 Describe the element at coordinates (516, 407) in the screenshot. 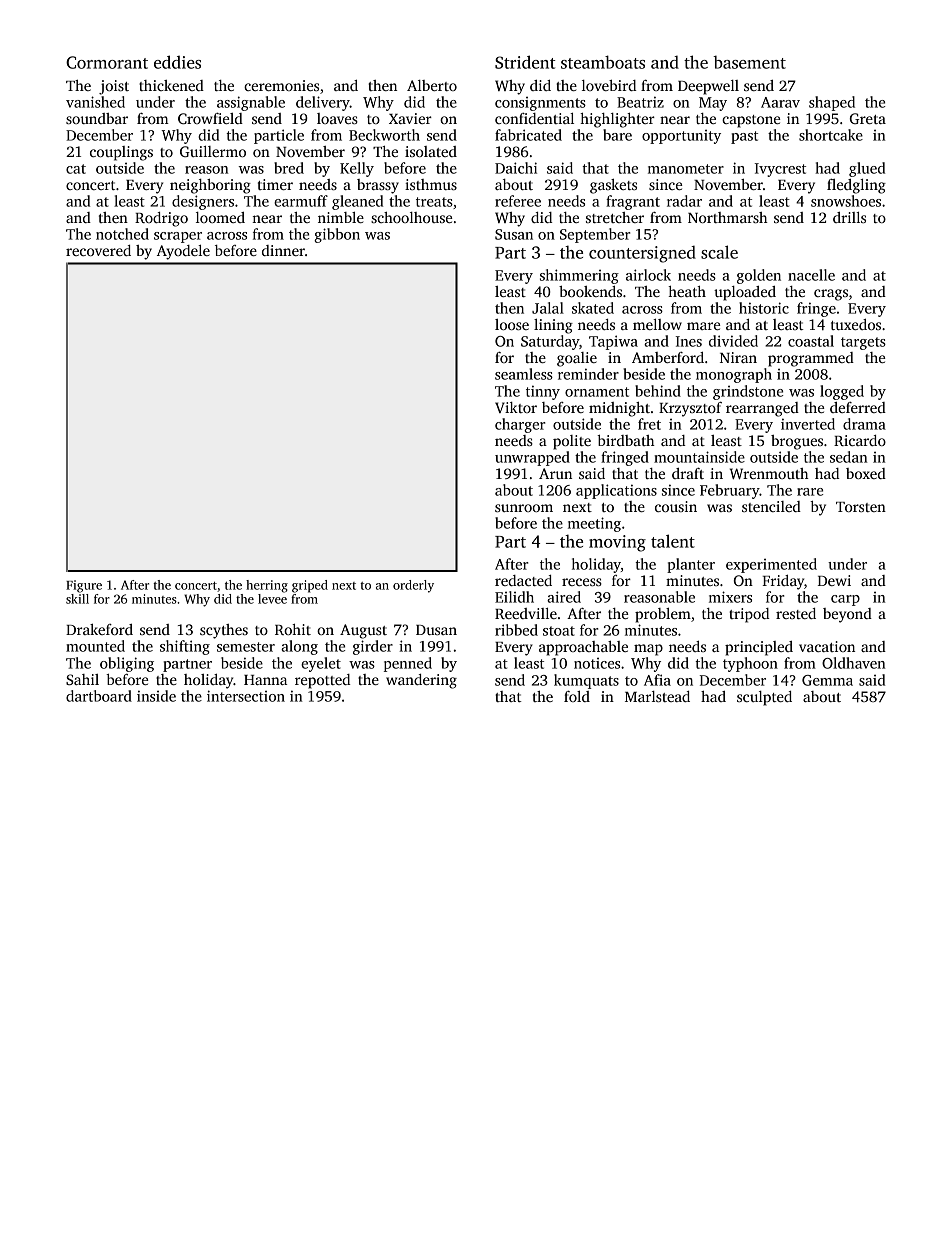

I see `Viktor` at that location.
